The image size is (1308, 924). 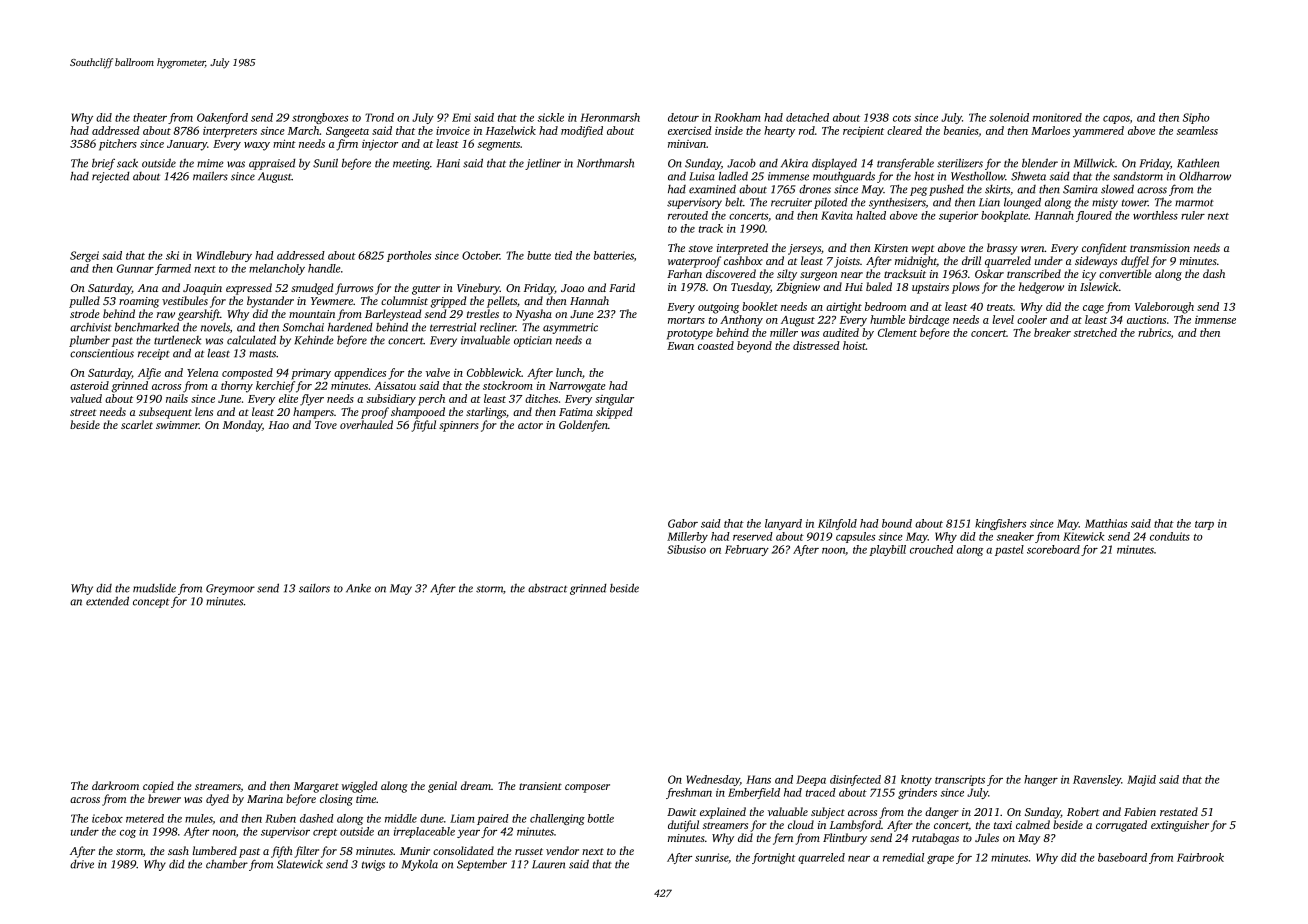 I want to click on asteroid, so click(x=89, y=385).
